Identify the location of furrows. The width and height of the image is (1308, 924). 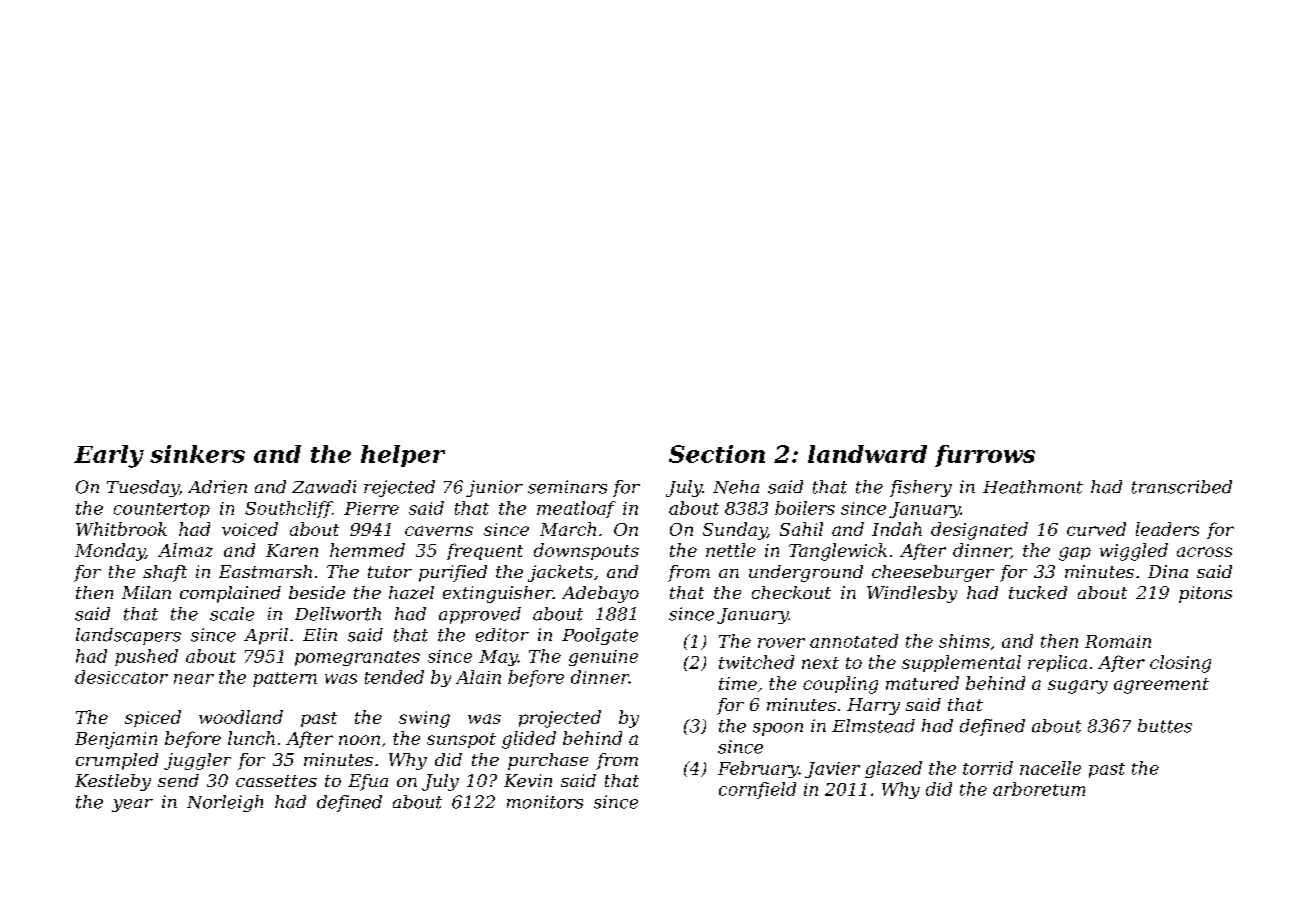
(985, 456).
